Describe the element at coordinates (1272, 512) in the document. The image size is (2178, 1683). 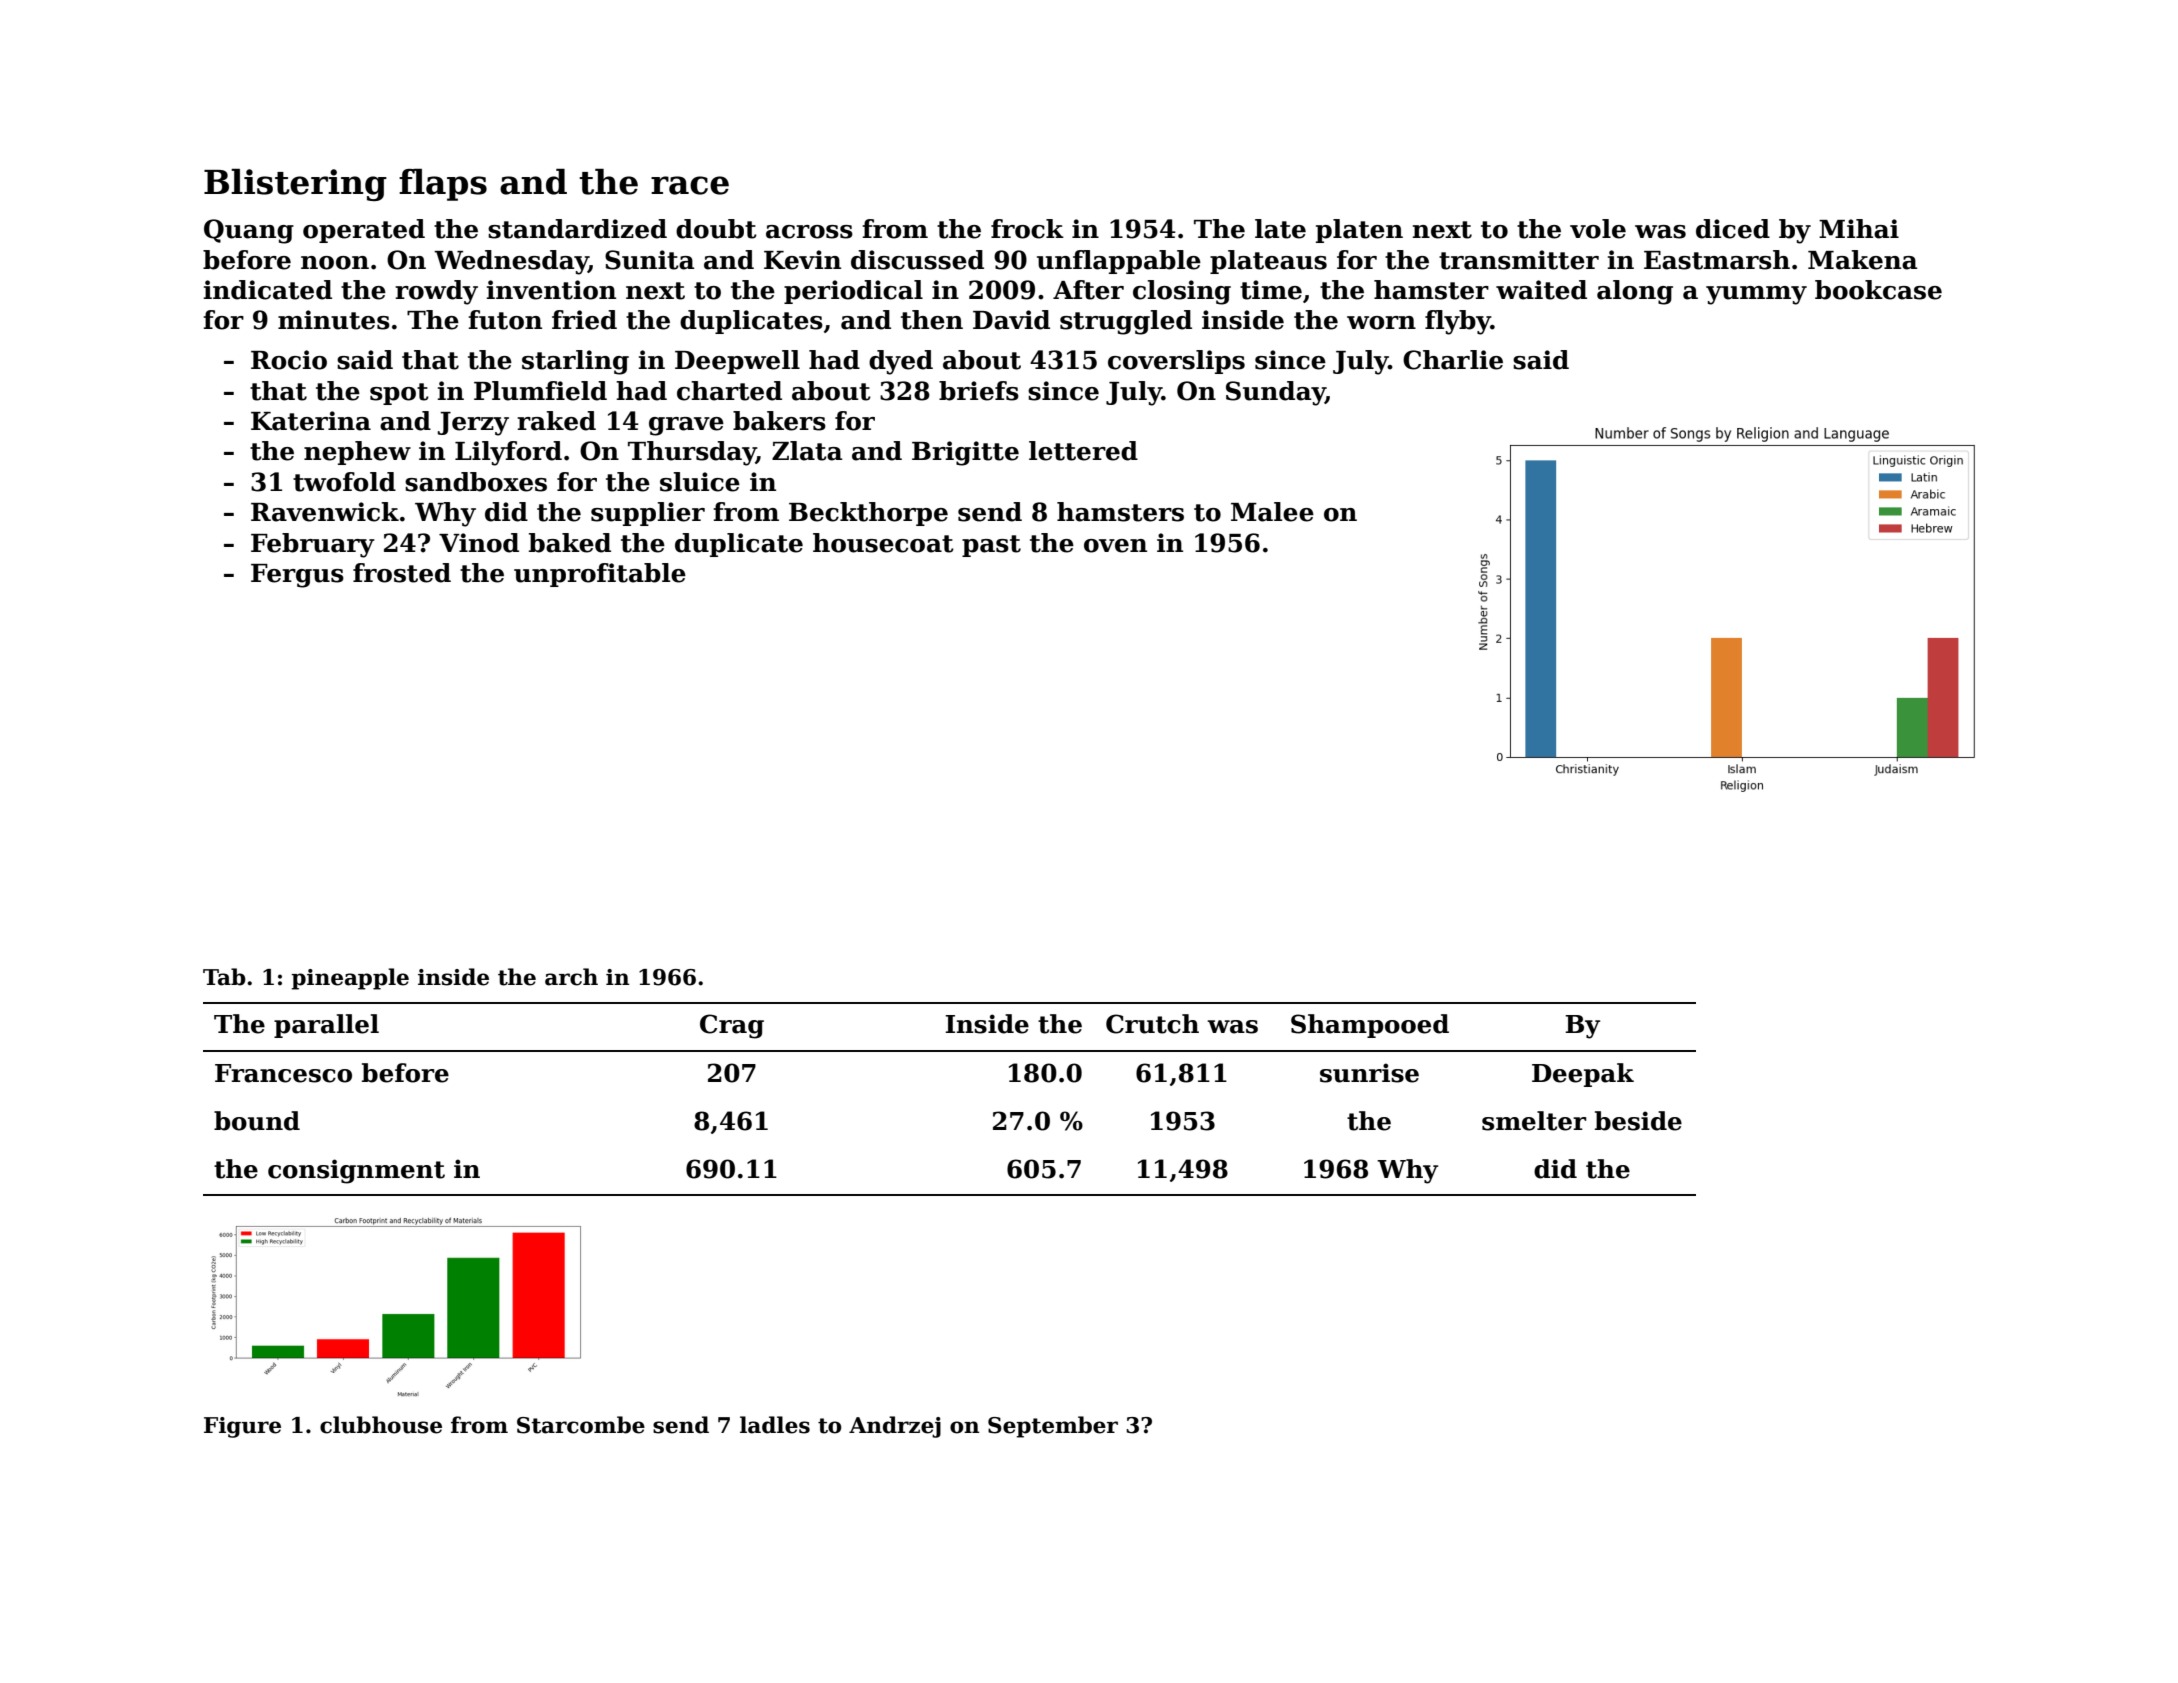
I see `Malee` at that location.
